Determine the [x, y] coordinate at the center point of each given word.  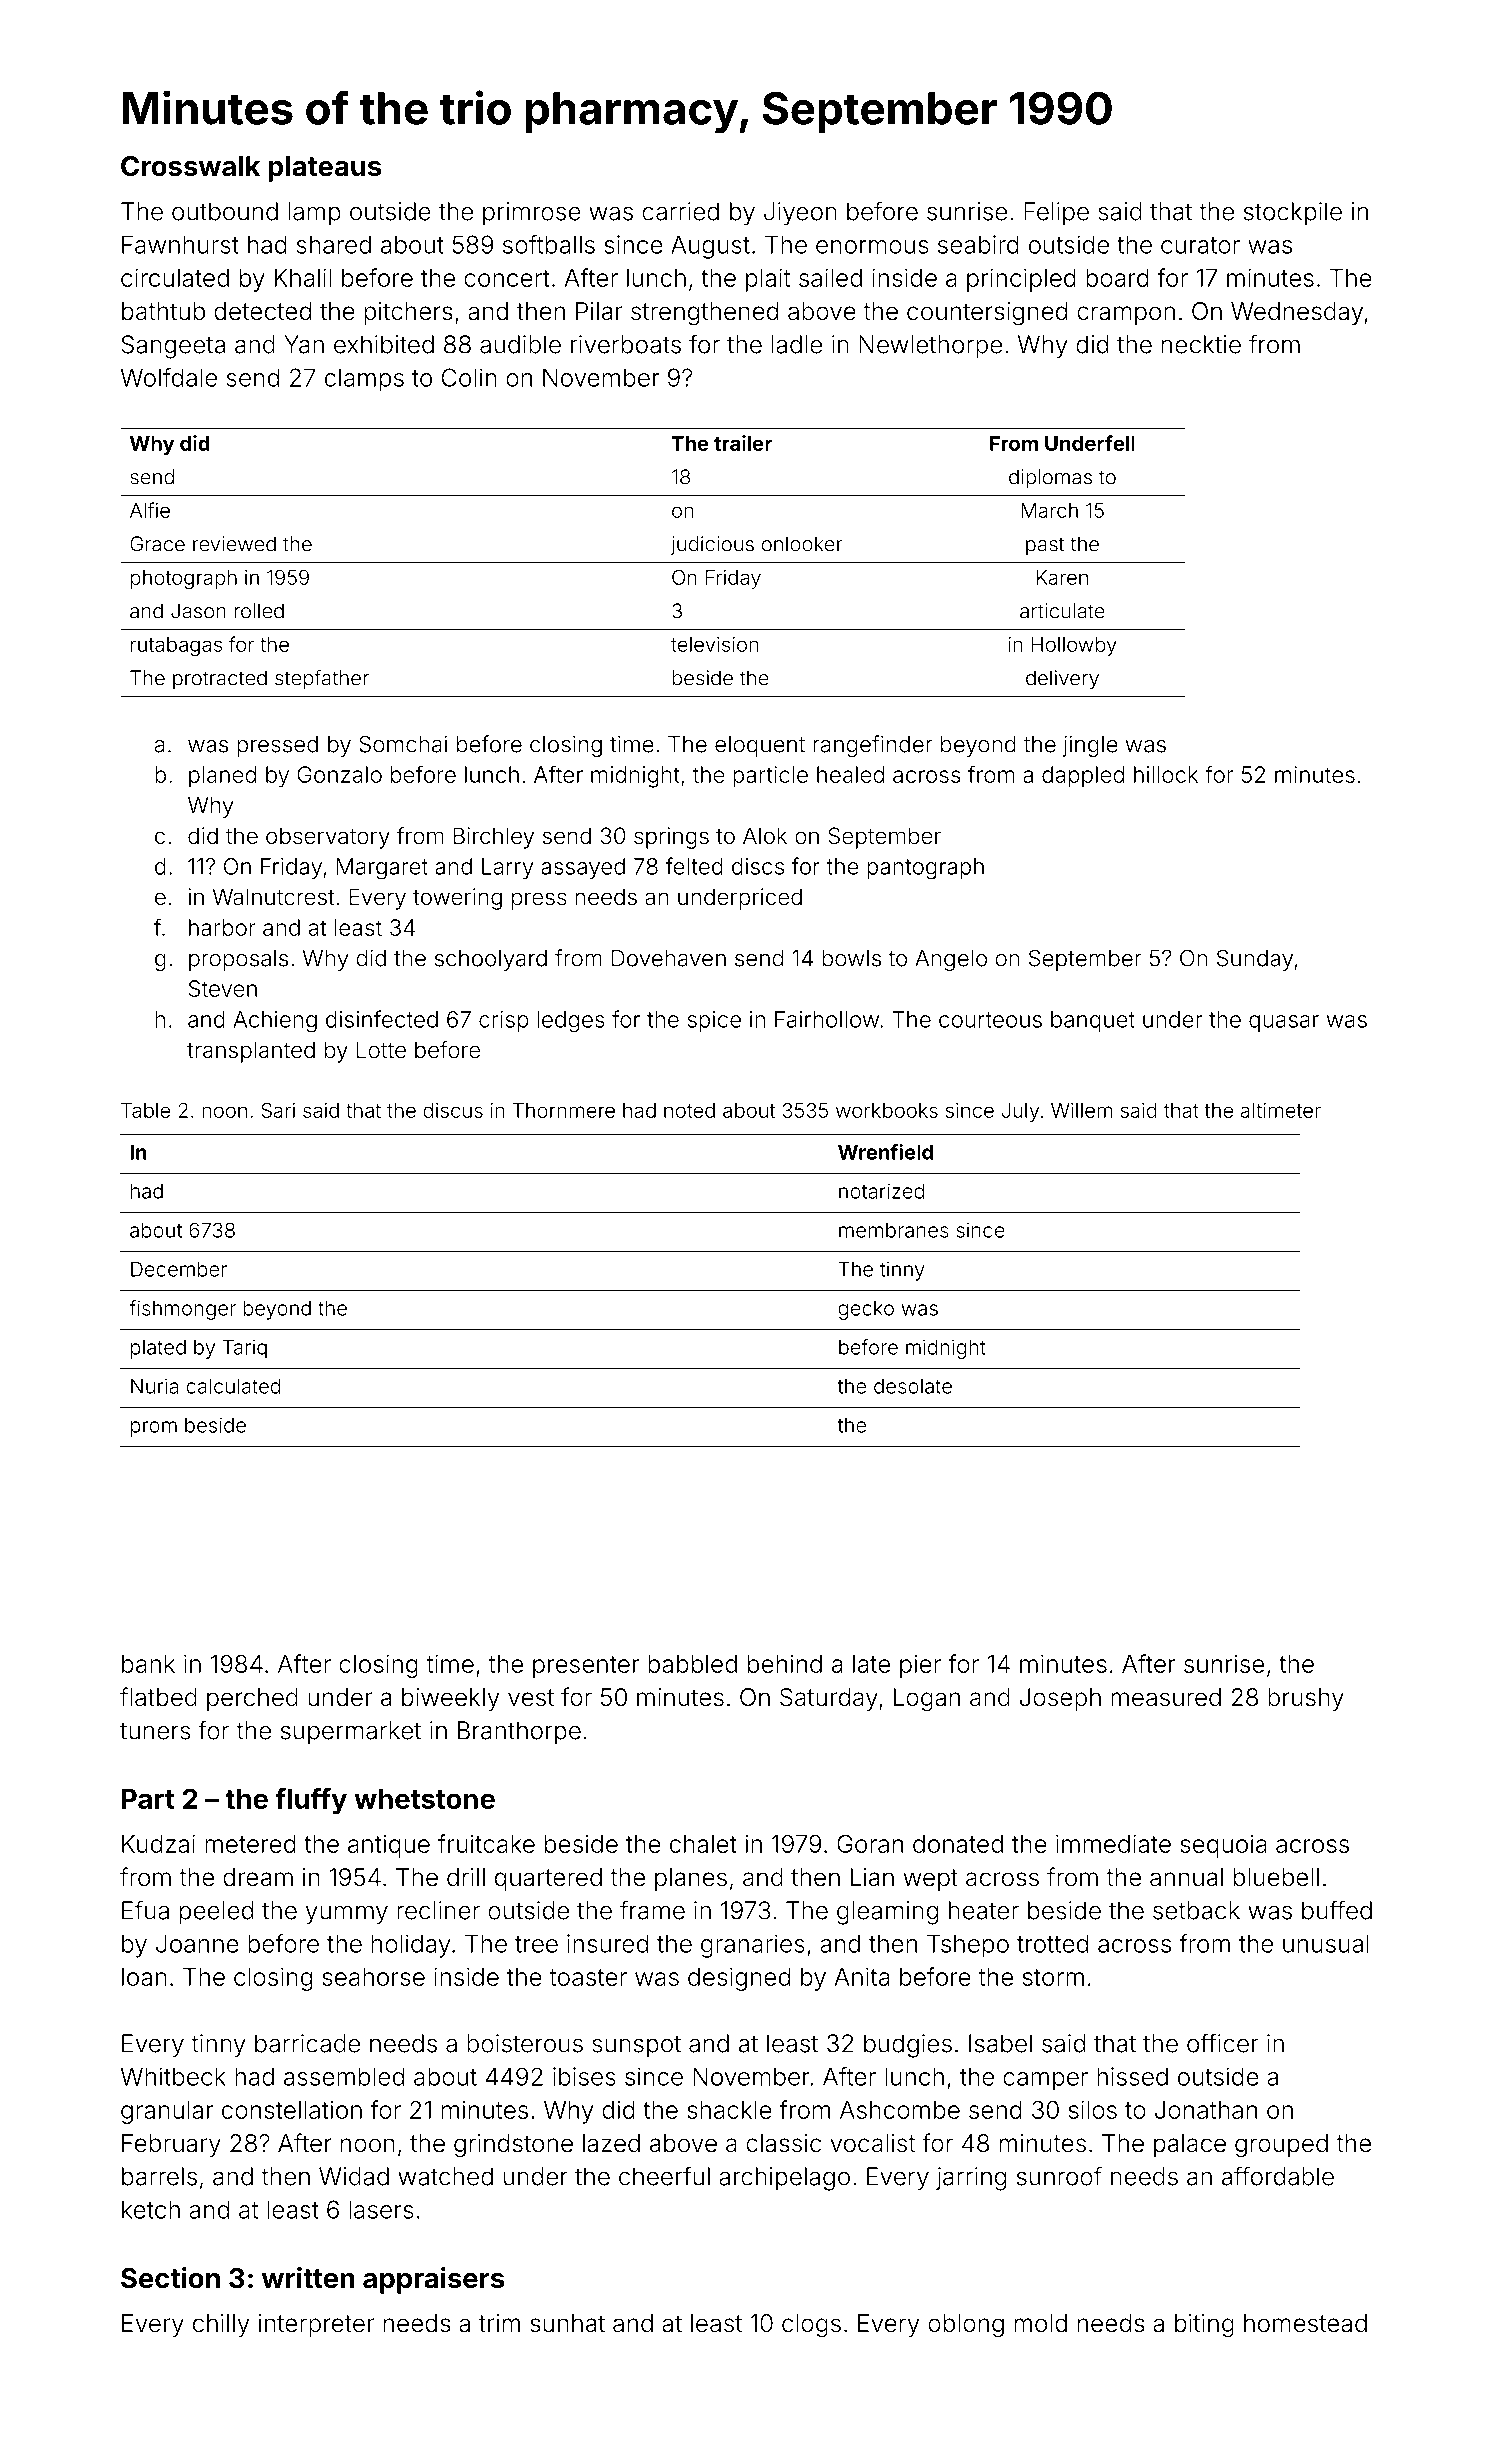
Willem [1081, 1110]
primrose [532, 213]
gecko [866, 1310]
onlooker [802, 544]
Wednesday [1297, 313]
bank [148, 1664]
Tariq [245, 1349]
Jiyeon [800, 214]
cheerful [664, 2176]
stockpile [1293, 213]
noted [689, 1110]
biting [1204, 2326]
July [1020, 1112]
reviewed [234, 544]
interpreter [316, 2325]
